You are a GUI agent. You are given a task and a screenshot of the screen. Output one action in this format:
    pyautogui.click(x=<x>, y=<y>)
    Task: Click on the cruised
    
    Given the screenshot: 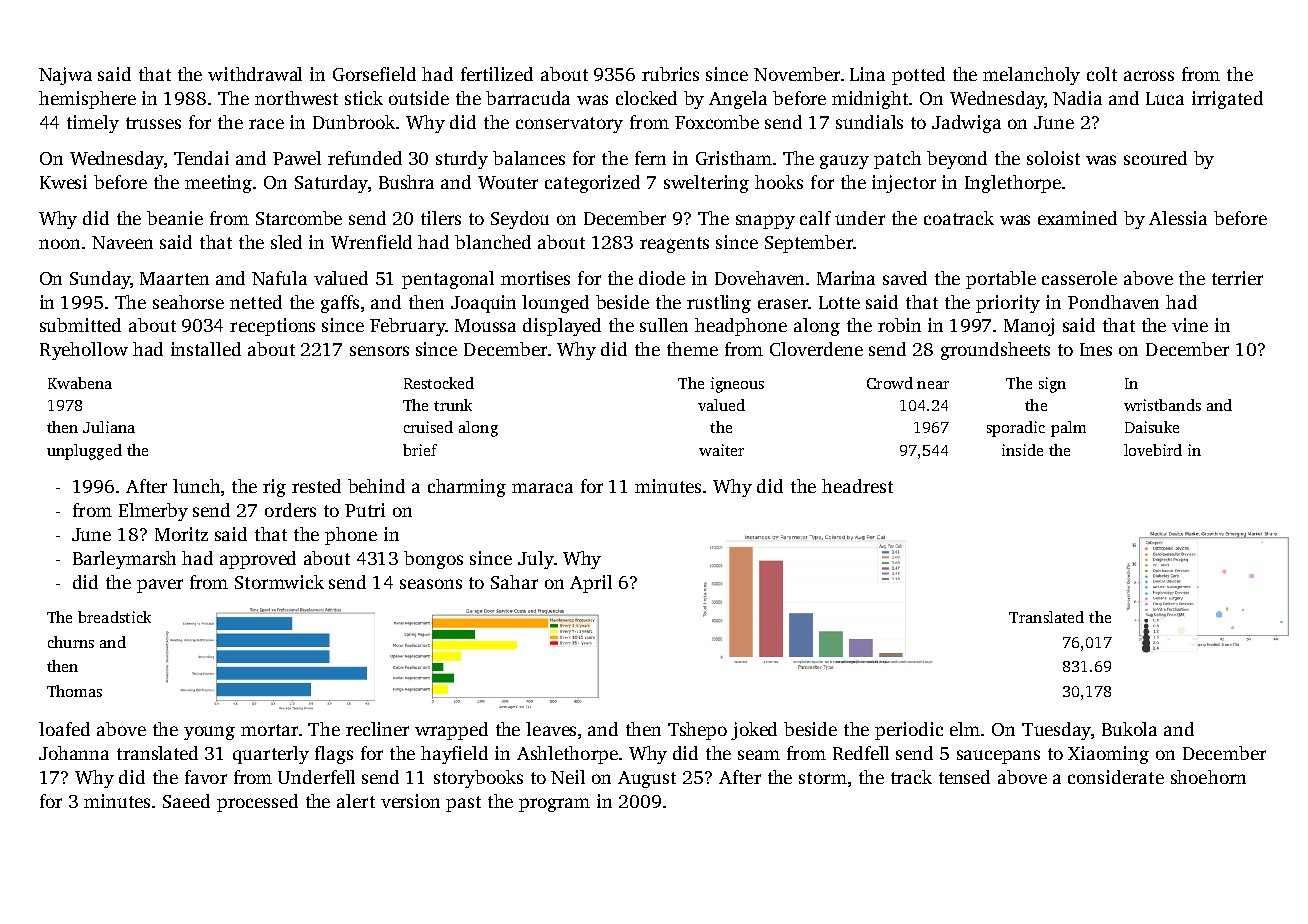 What is the action you would take?
    pyautogui.click(x=428, y=427)
